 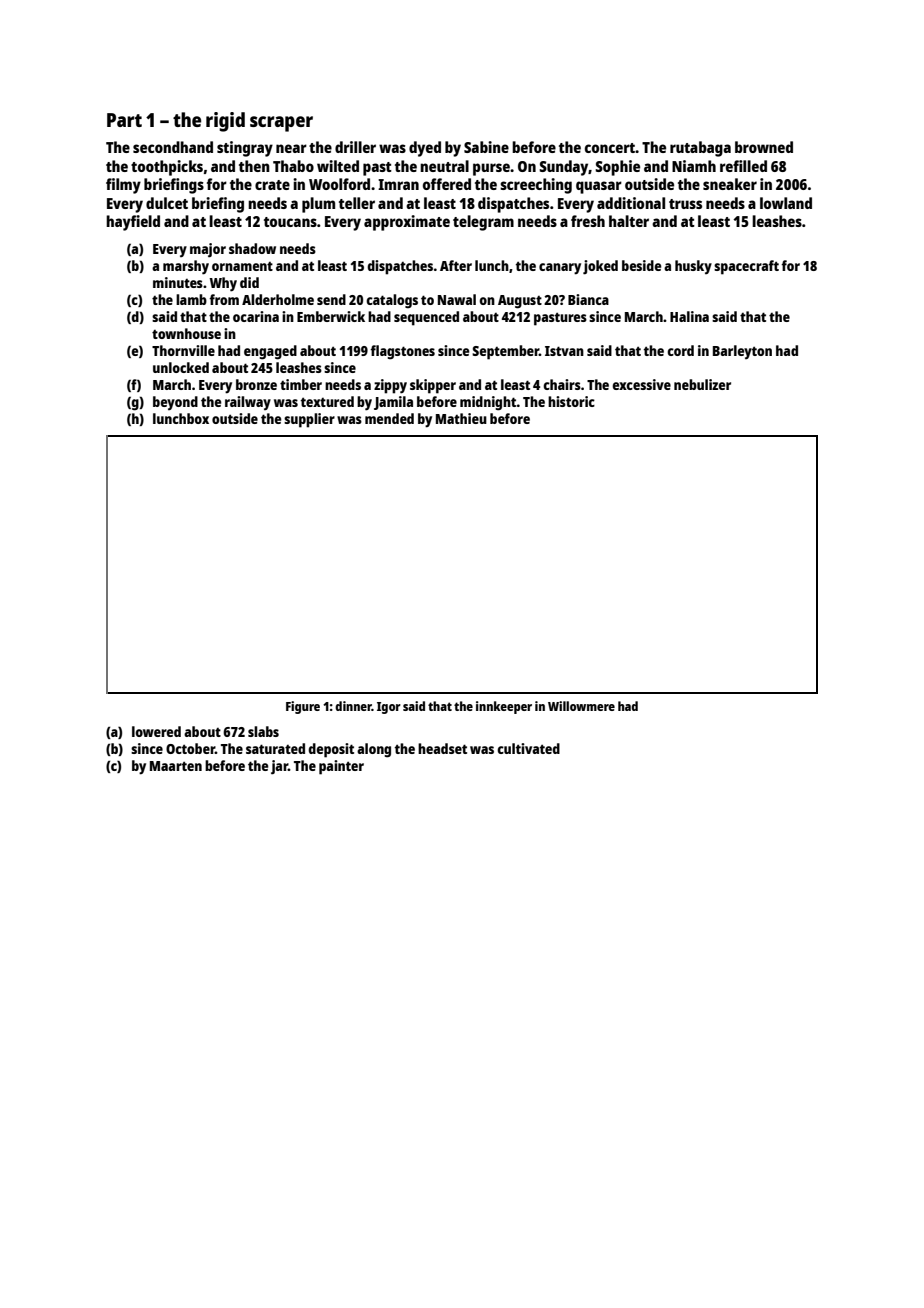 I want to click on filmy, so click(x=123, y=186).
